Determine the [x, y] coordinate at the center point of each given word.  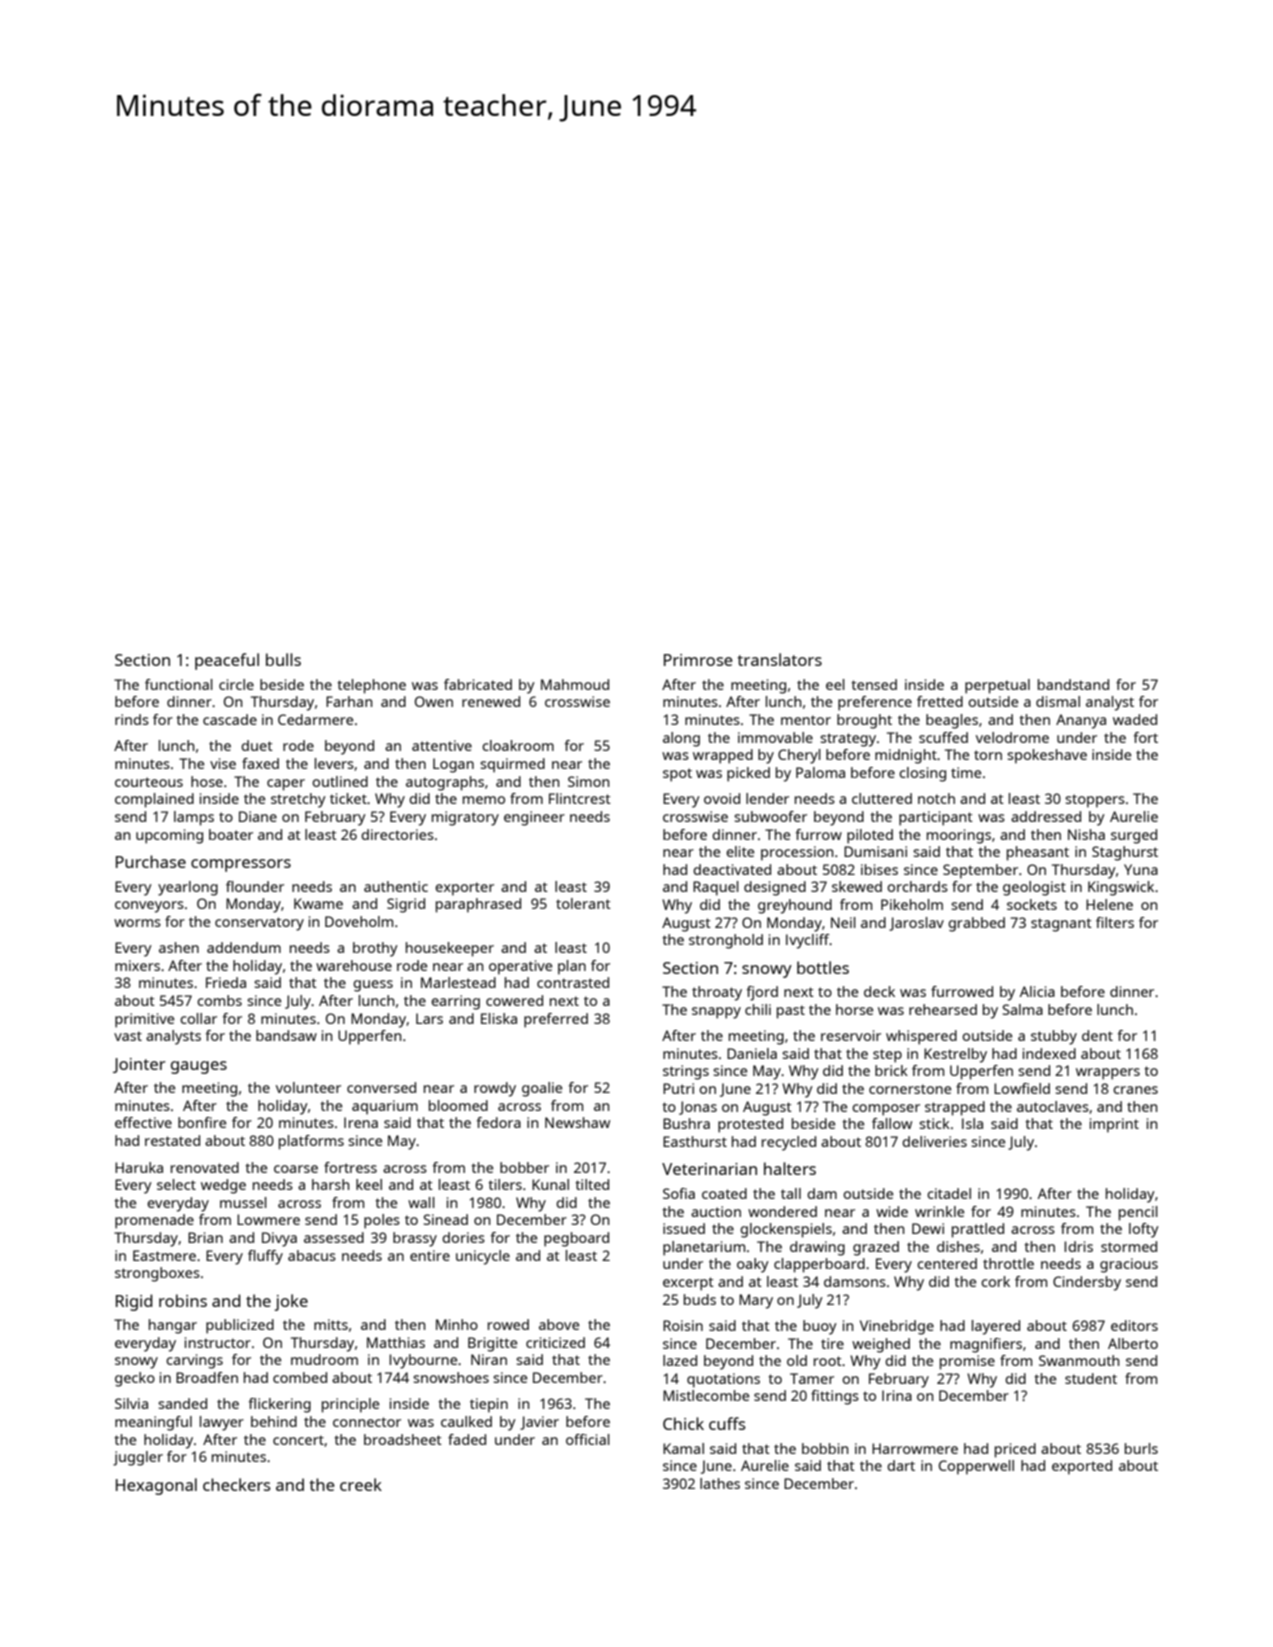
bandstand [1073, 684]
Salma [1023, 1009]
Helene [1109, 904]
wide [892, 1211]
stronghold [726, 941]
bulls [283, 659]
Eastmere [164, 1255]
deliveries [934, 1141]
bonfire [202, 1122]
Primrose [698, 660]
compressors [241, 865]
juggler [138, 1458]
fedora [499, 1122]
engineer [534, 818]
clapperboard [819, 1265]
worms [137, 923]
